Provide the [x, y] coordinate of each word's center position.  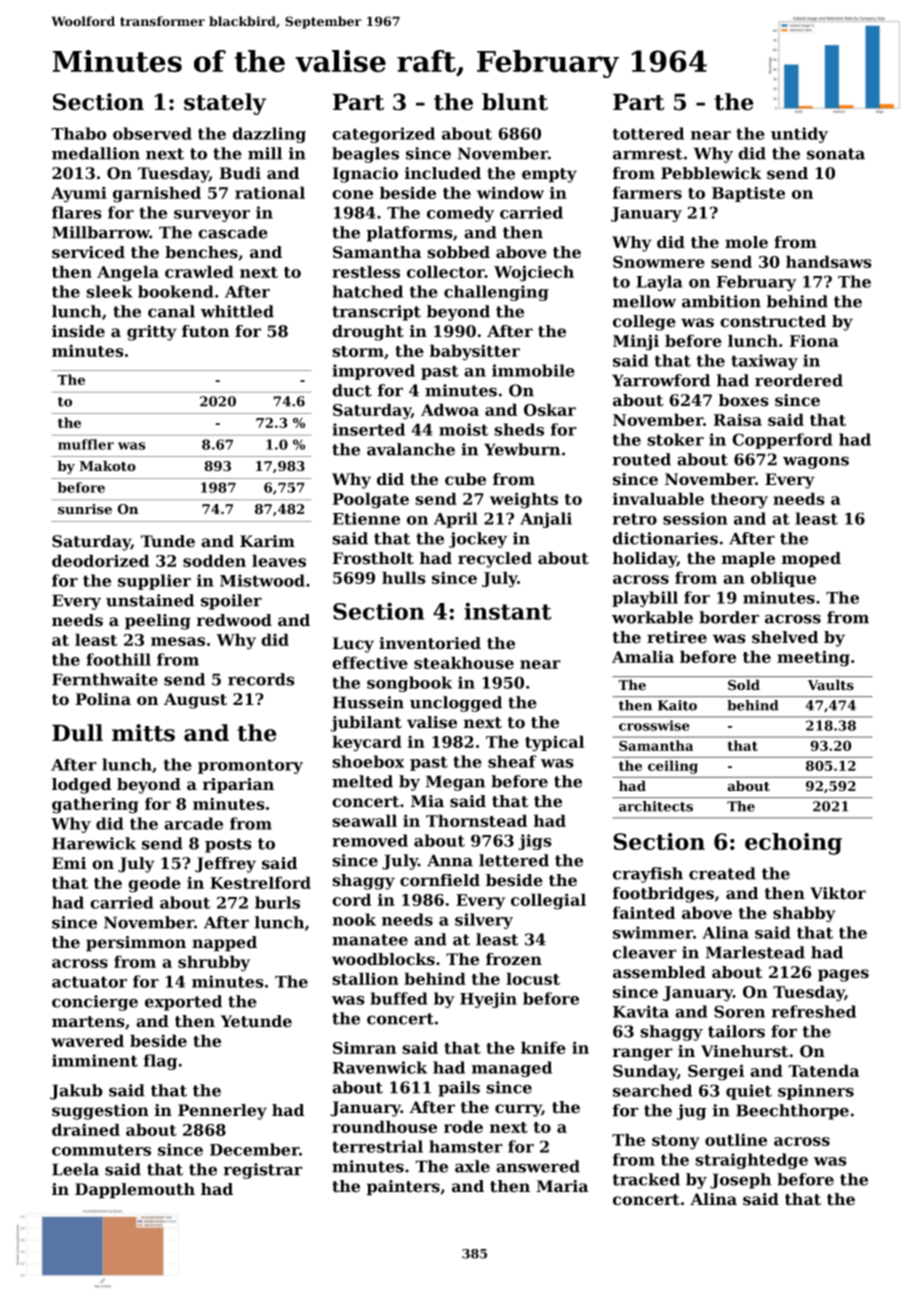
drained [86, 1129]
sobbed [458, 252]
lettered [514, 860]
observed [152, 133]
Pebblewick [711, 173]
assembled [659, 972]
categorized [383, 135]
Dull [77, 733]
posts [228, 845]
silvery [484, 921]
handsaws [829, 261]
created [722, 873]
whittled [237, 311]
